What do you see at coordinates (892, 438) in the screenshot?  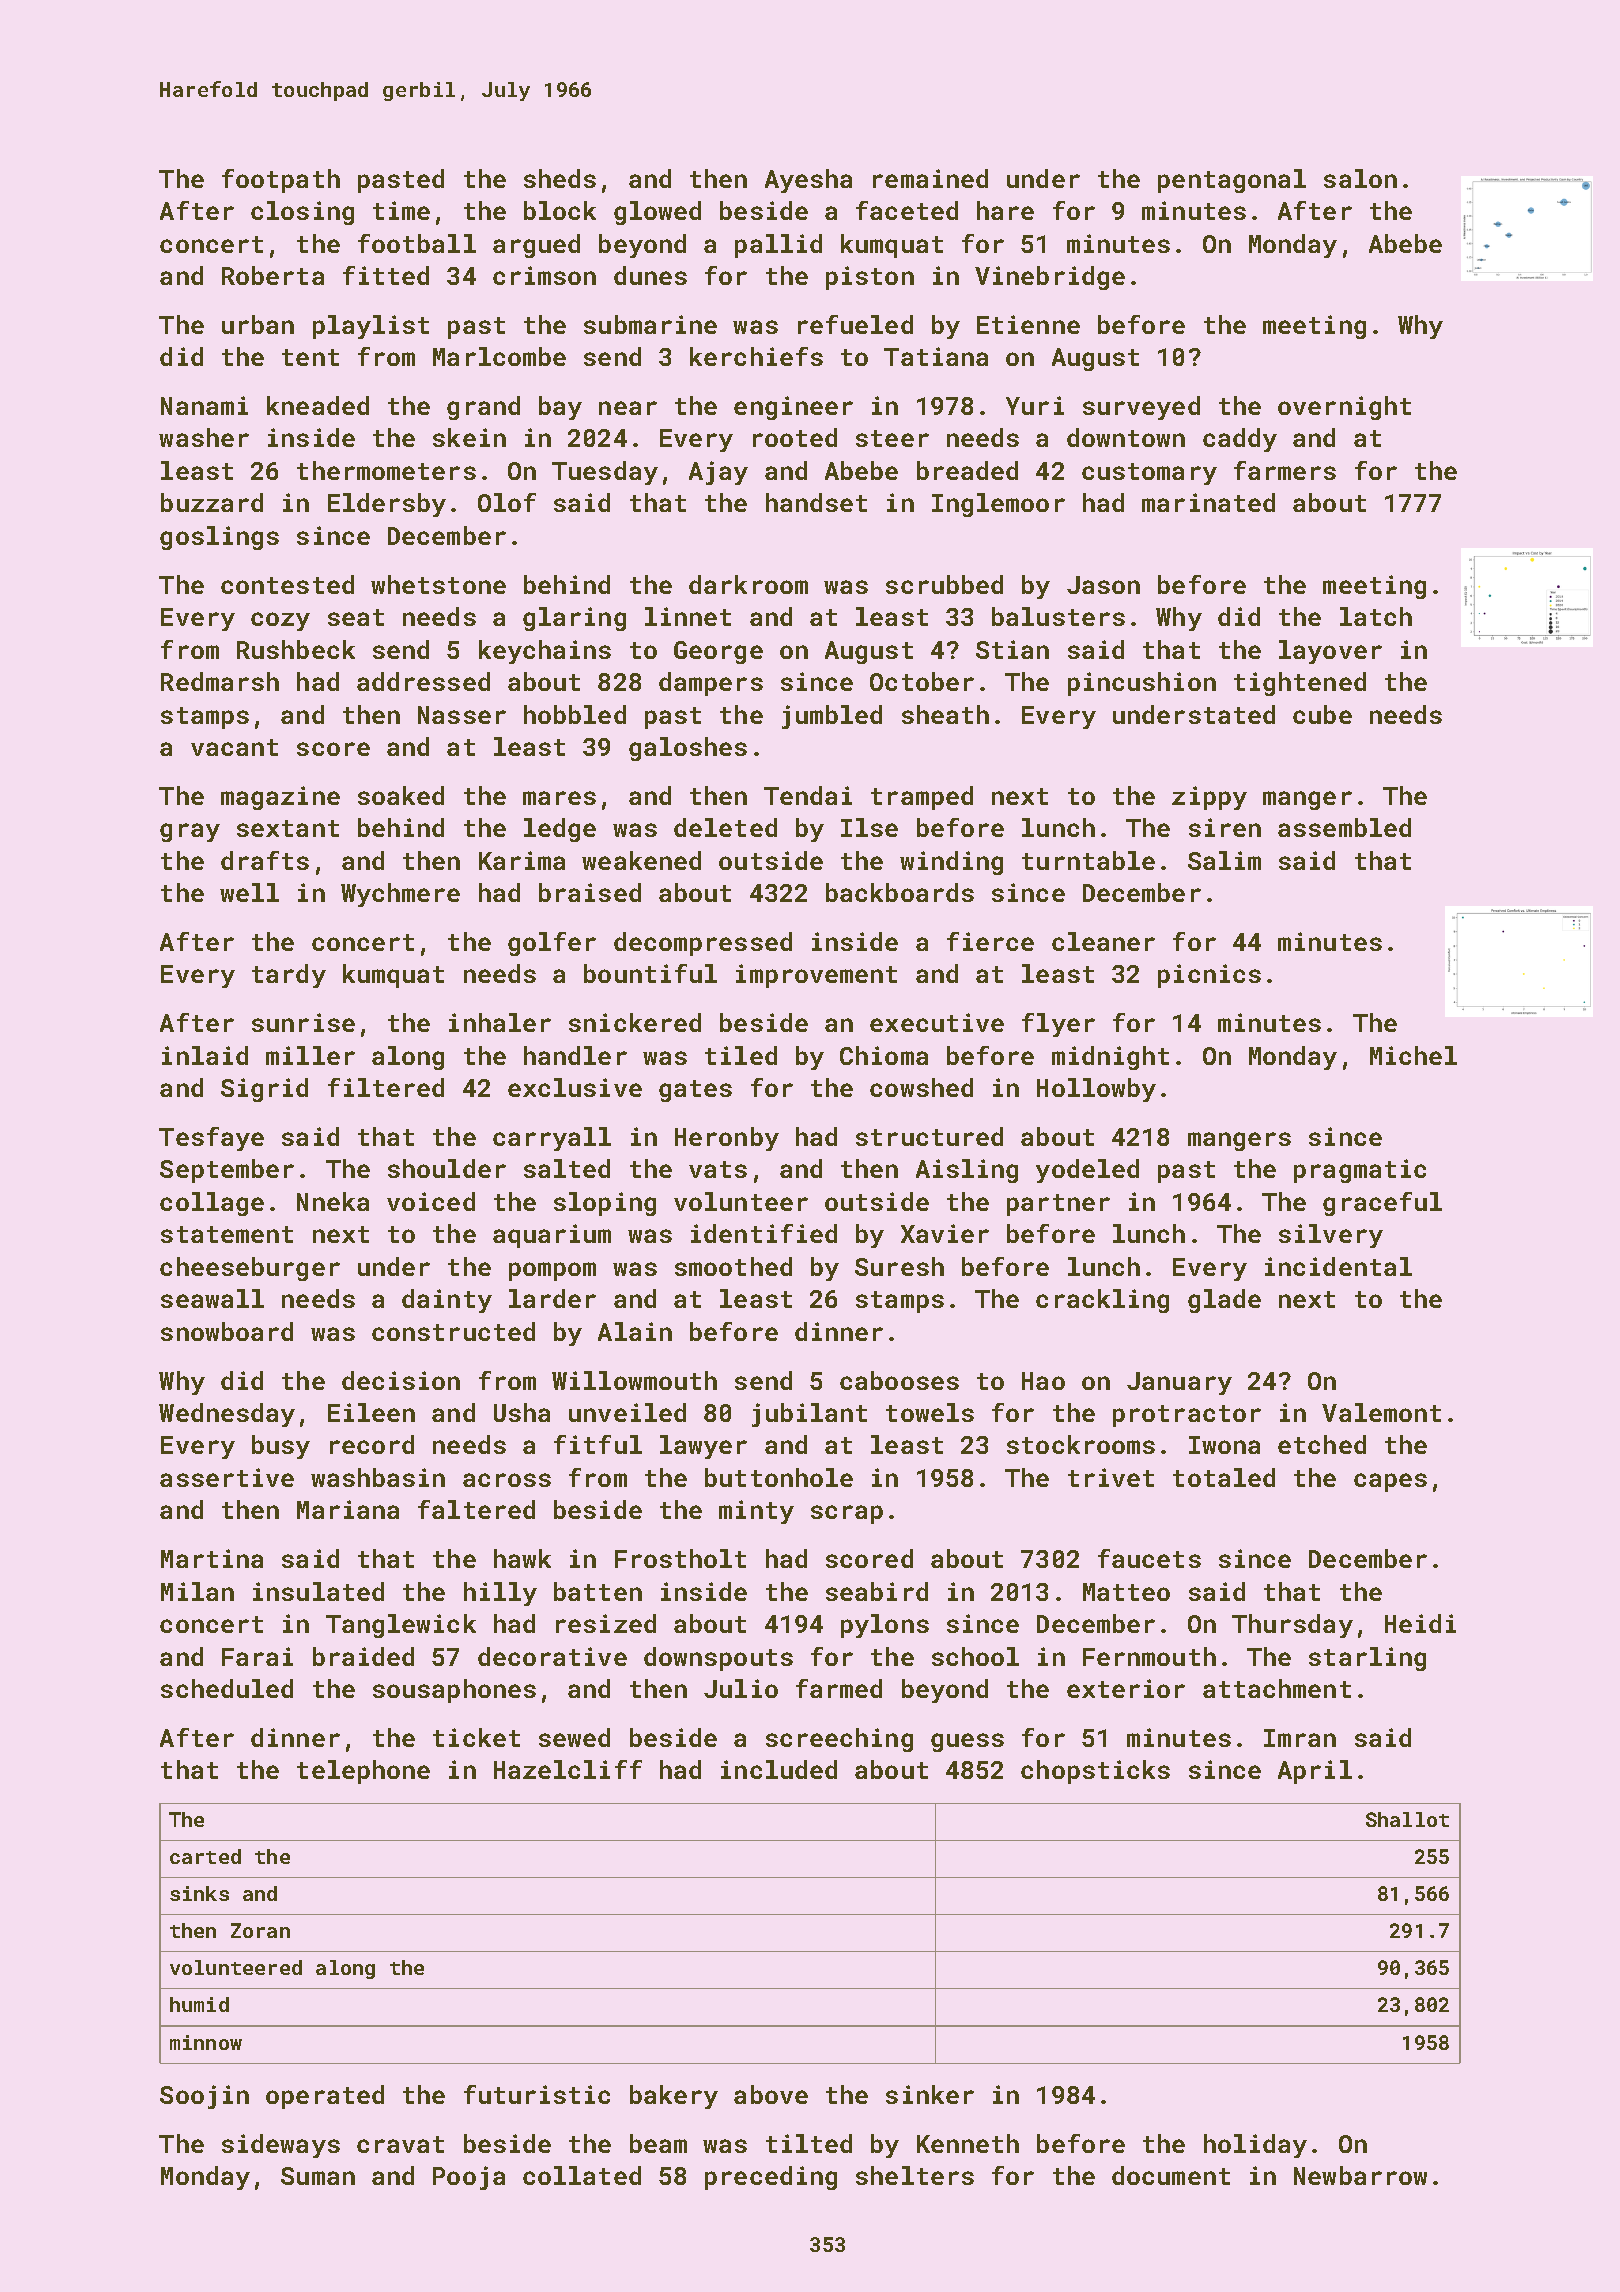 I see `steer` at bounding box center [892, 438].
